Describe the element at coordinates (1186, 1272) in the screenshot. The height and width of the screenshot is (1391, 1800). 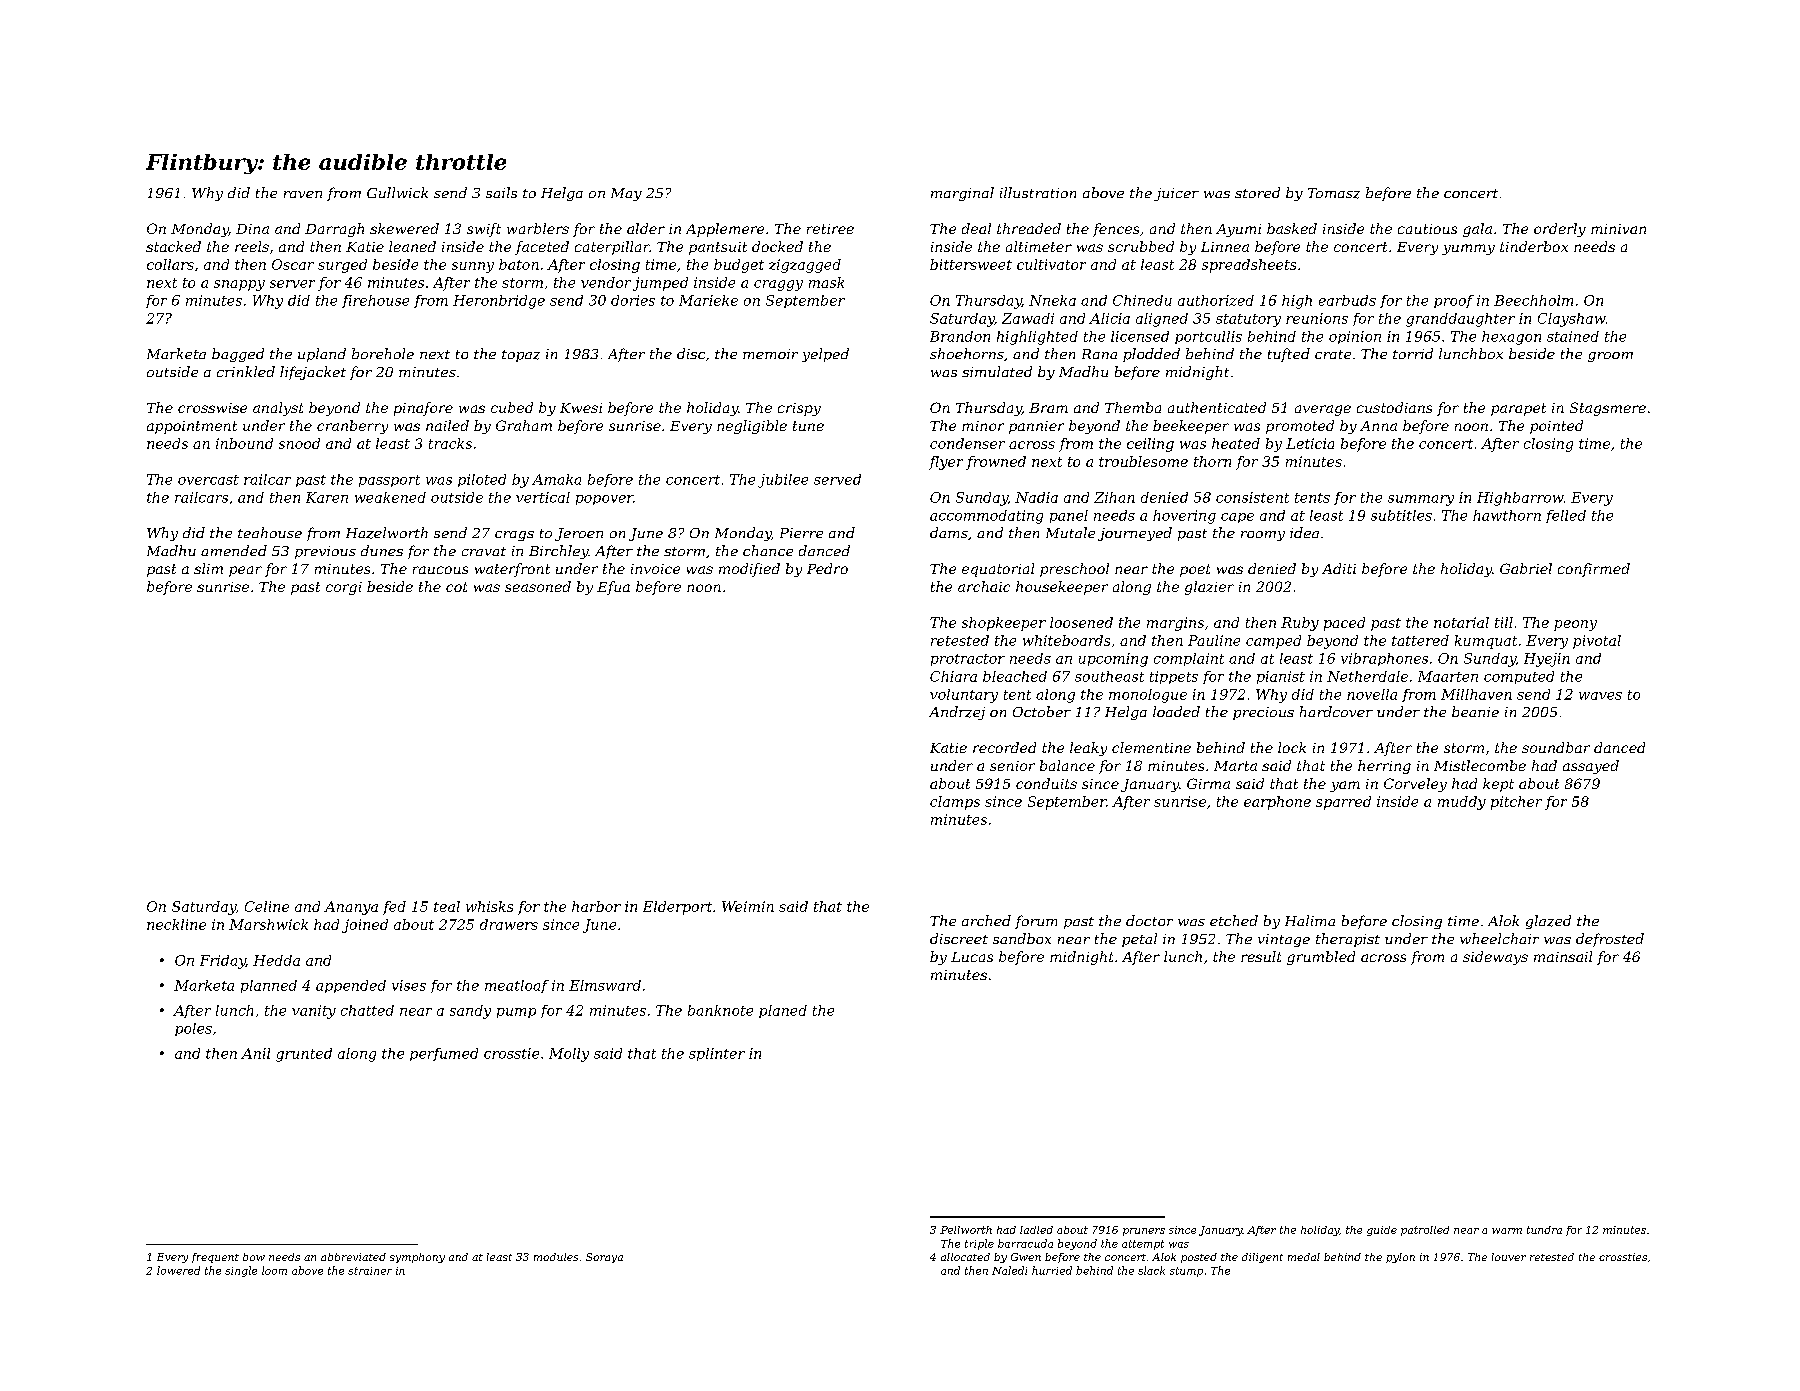
I see `stump` at that location.
